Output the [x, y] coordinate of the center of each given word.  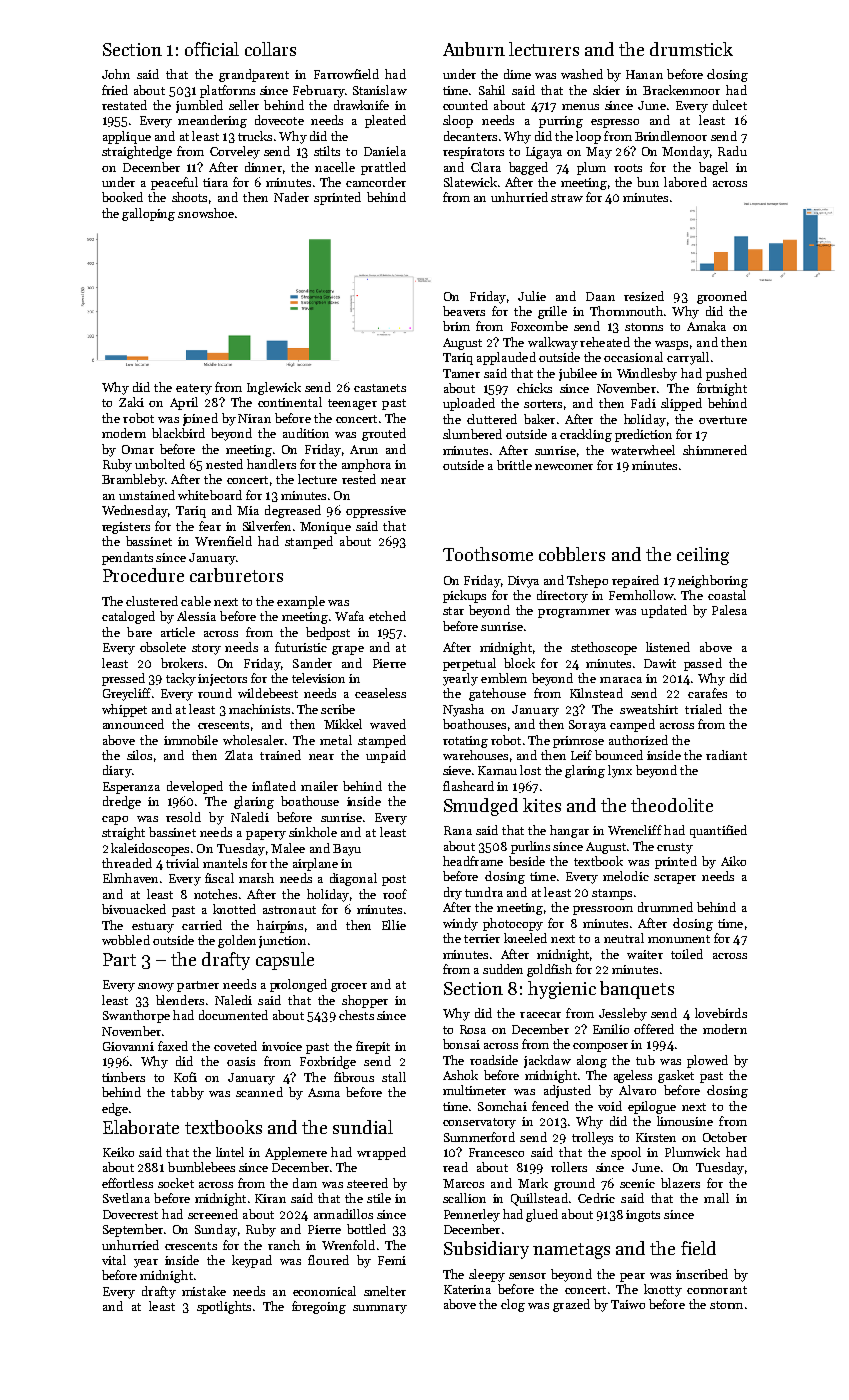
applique [127, 137]
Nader [291, 197]
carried [202, 925]
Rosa [473, 1029]
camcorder [376, 182]
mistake [204, 1291]
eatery [194, 389]
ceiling [703, 556]
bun [648, 182]
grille [552, 312]
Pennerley [472, 1215]
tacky [181, 679]
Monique [325, 528]
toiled [687, 954]
